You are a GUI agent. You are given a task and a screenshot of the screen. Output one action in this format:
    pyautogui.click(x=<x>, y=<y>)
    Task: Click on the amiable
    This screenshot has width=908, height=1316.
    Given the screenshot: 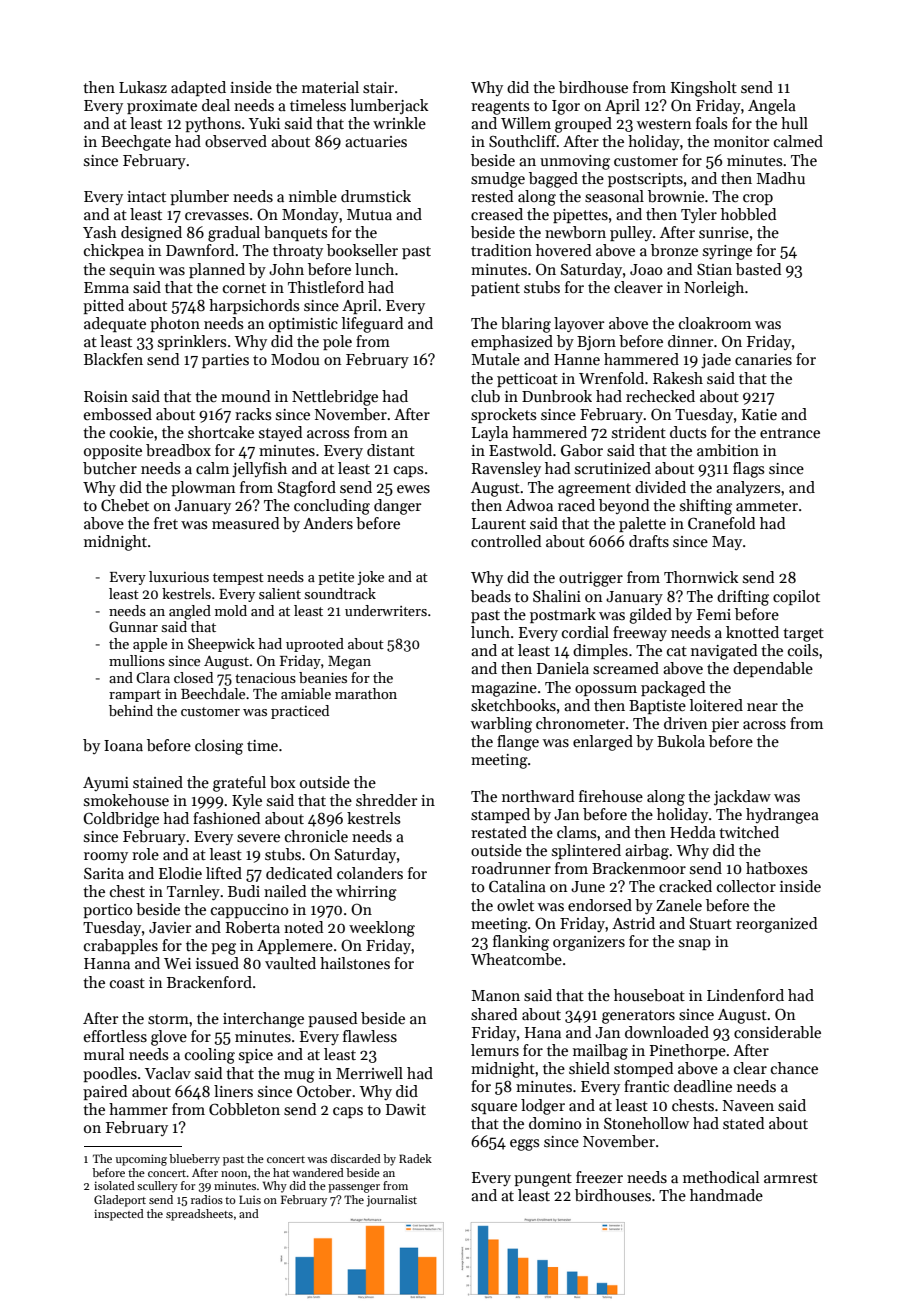 What is the action you would take?
    pyautogui.click(x=306, y=693)
